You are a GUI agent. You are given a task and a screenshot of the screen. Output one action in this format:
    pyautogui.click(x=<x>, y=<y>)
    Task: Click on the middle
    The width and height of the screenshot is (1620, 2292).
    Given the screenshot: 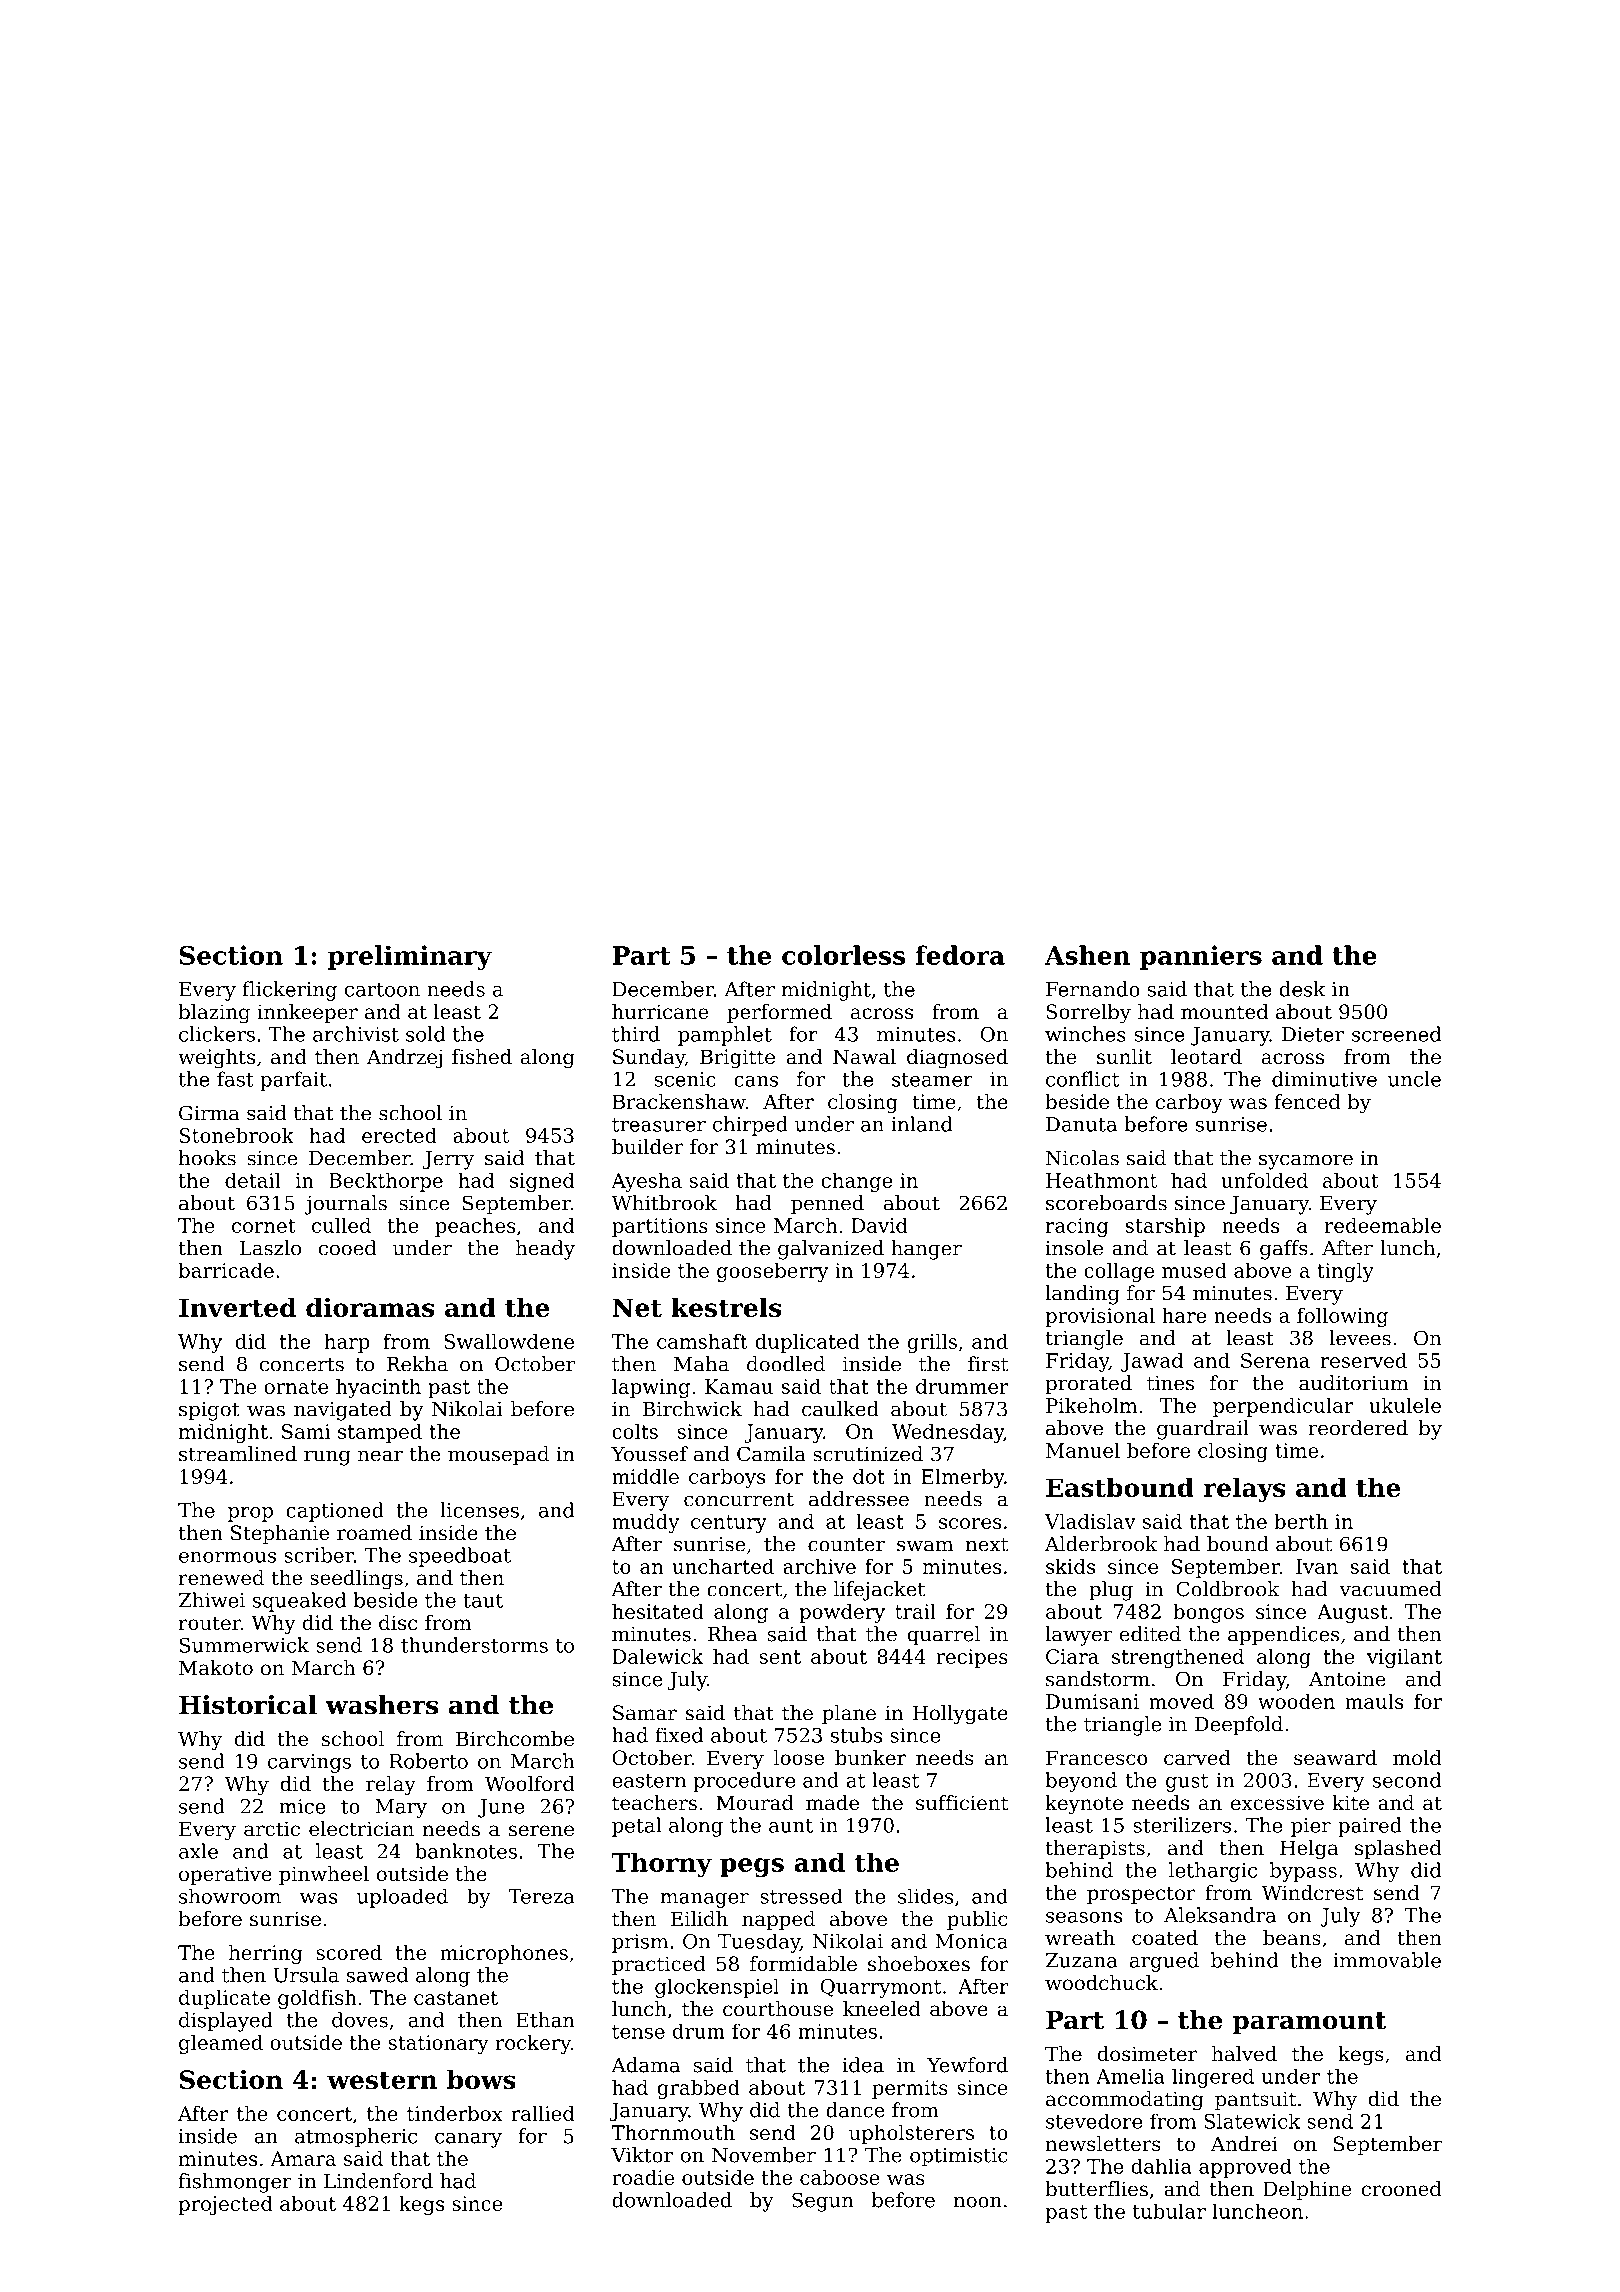 What is the action you would take?
    pyautogui.click(x=645, y=1476)
